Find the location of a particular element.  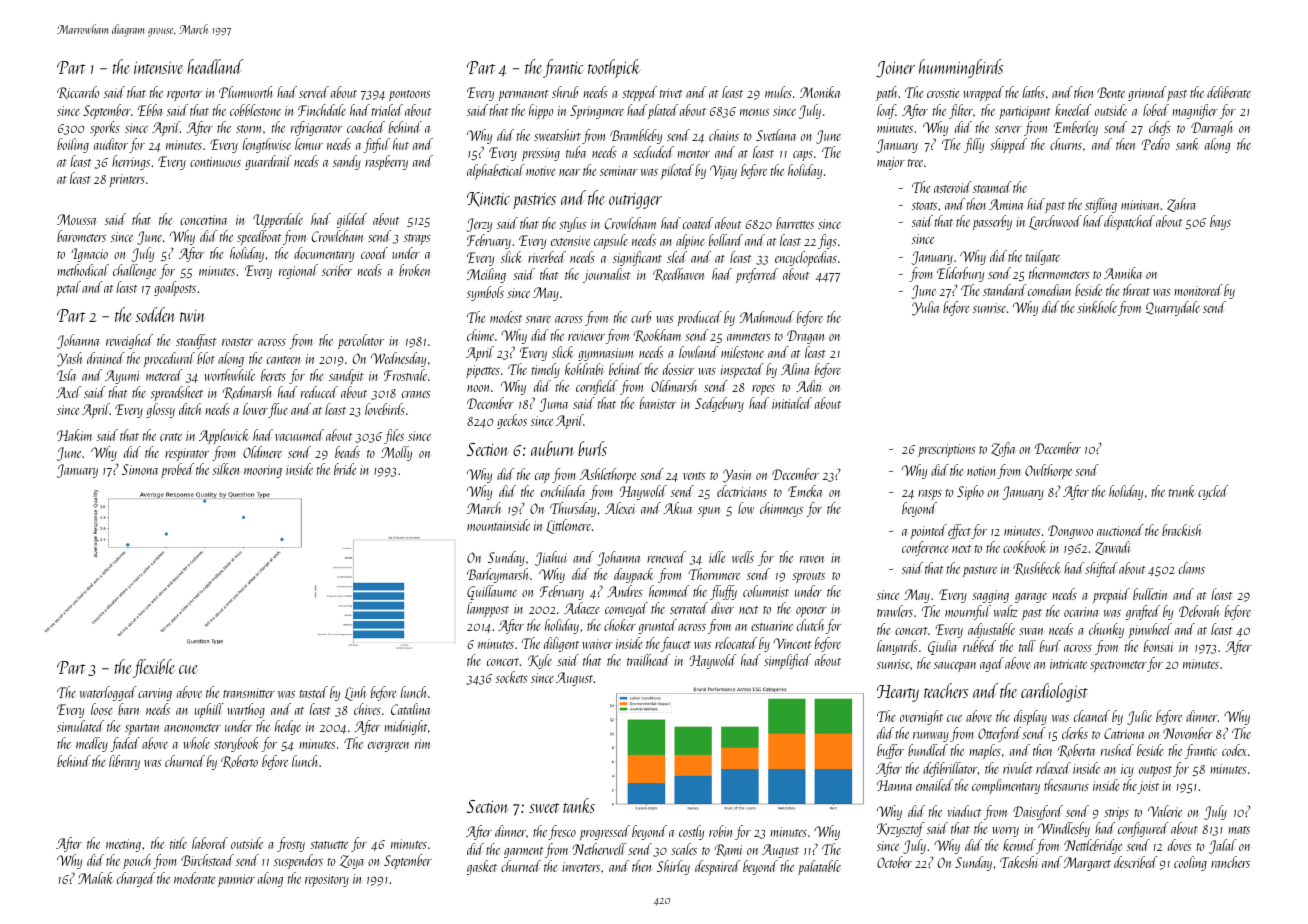

Zofia is located at coordinates (1003, 449).
